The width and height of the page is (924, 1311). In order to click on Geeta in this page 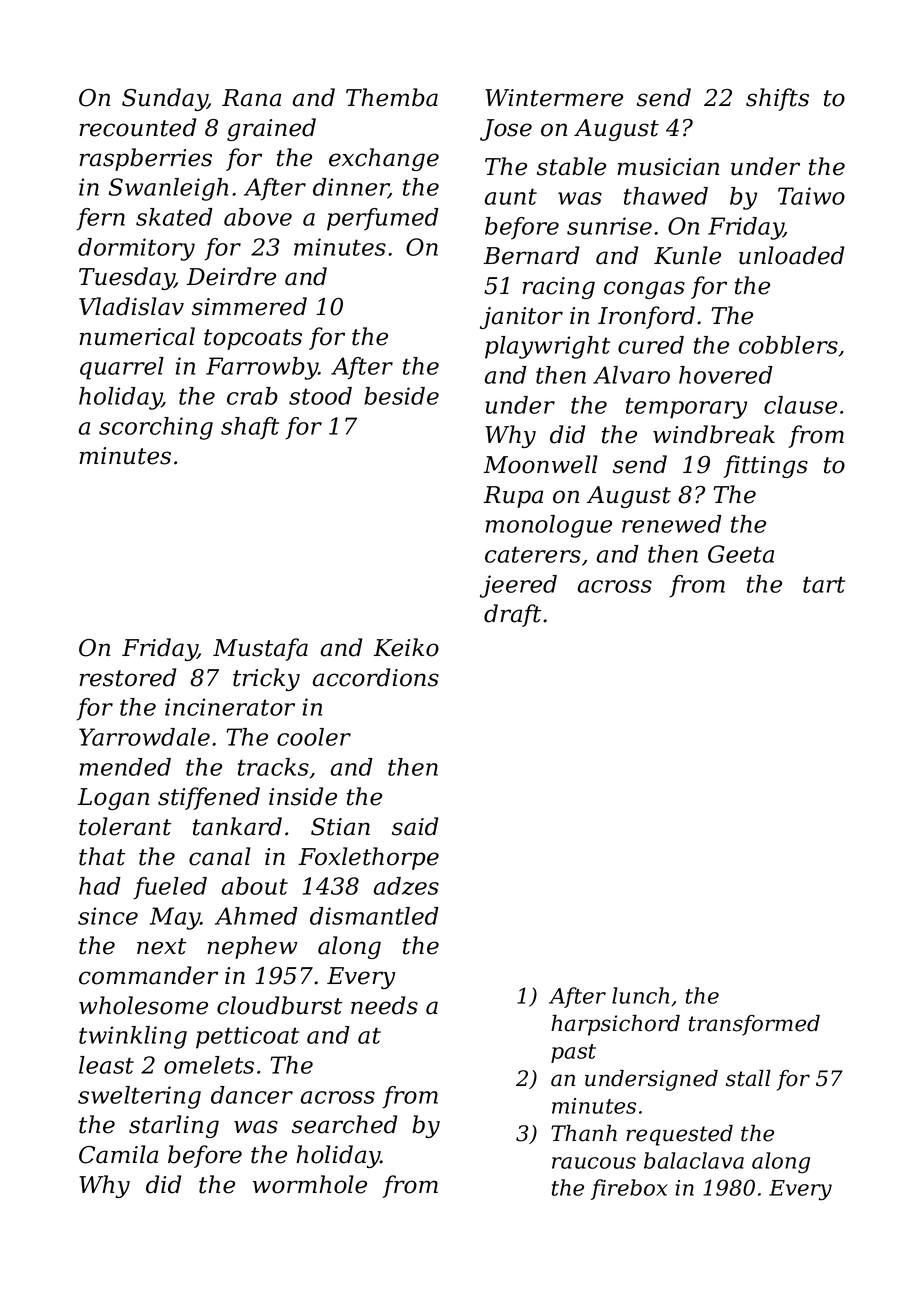, I will do `click(741, 554)`.
